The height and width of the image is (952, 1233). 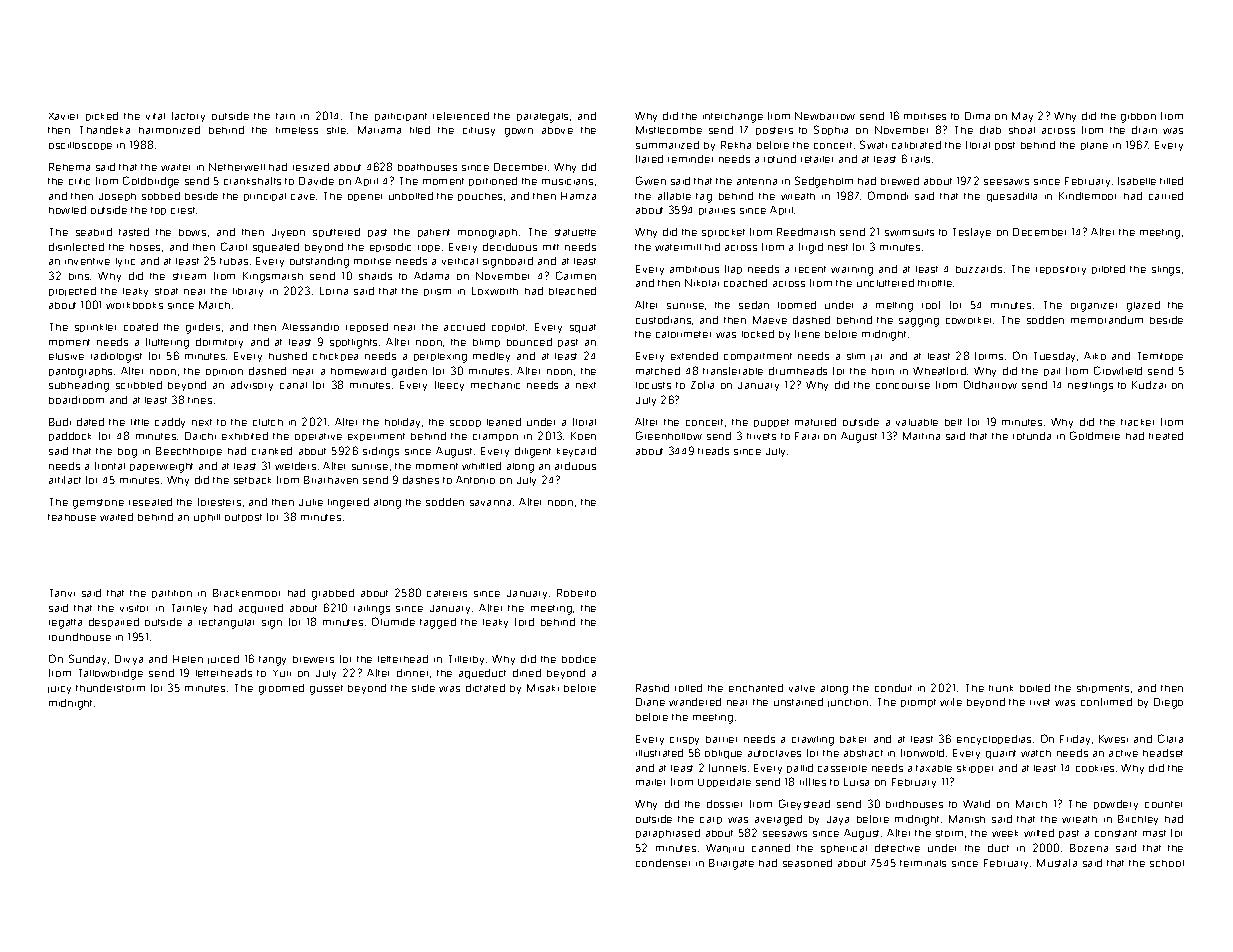 What do you see at coordinates (1166, 196) in the image?
I see `carried` at bounding box center [1166, 196].
